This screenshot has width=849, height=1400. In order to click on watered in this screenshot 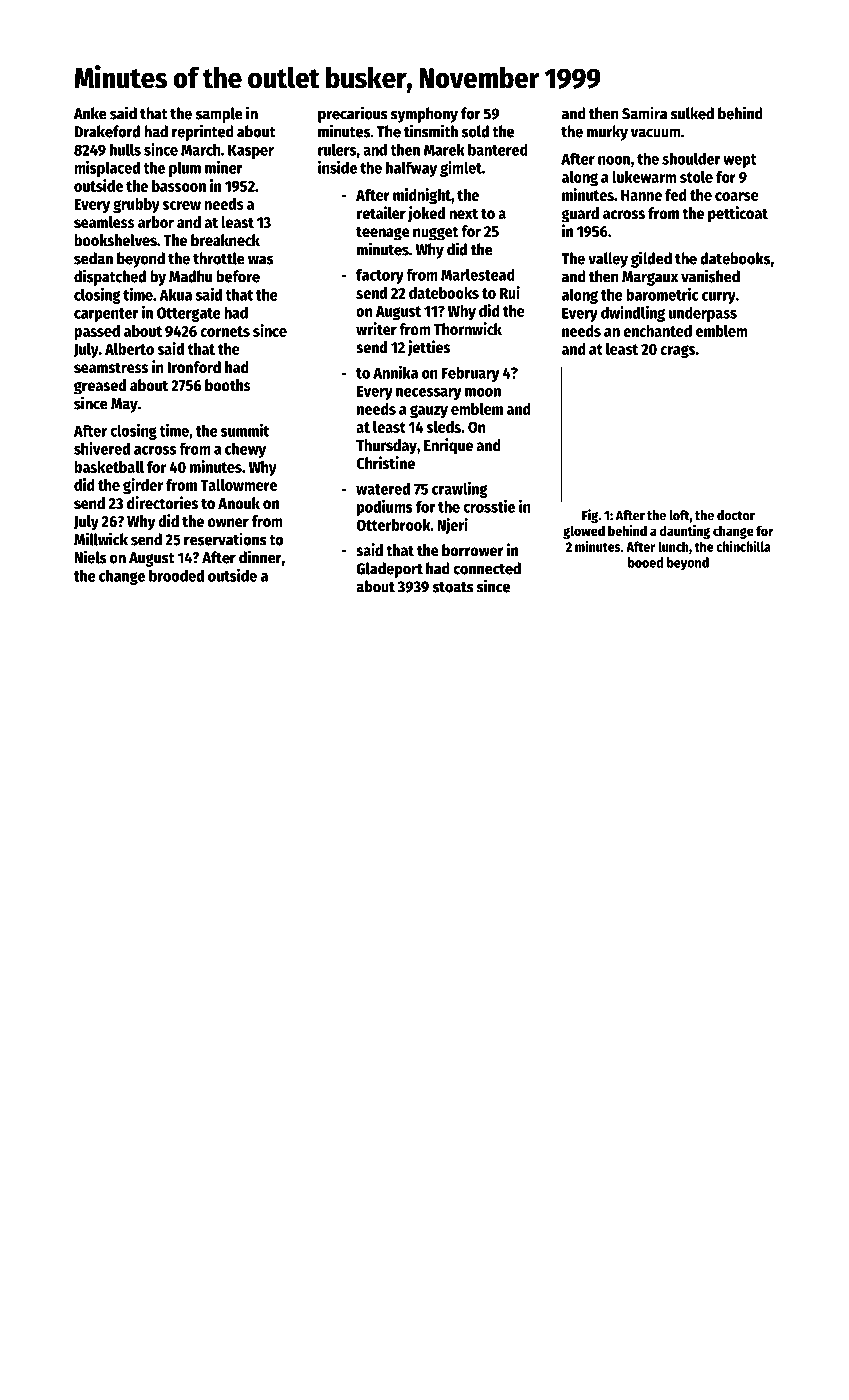, I will do `click(383, 488)`.
